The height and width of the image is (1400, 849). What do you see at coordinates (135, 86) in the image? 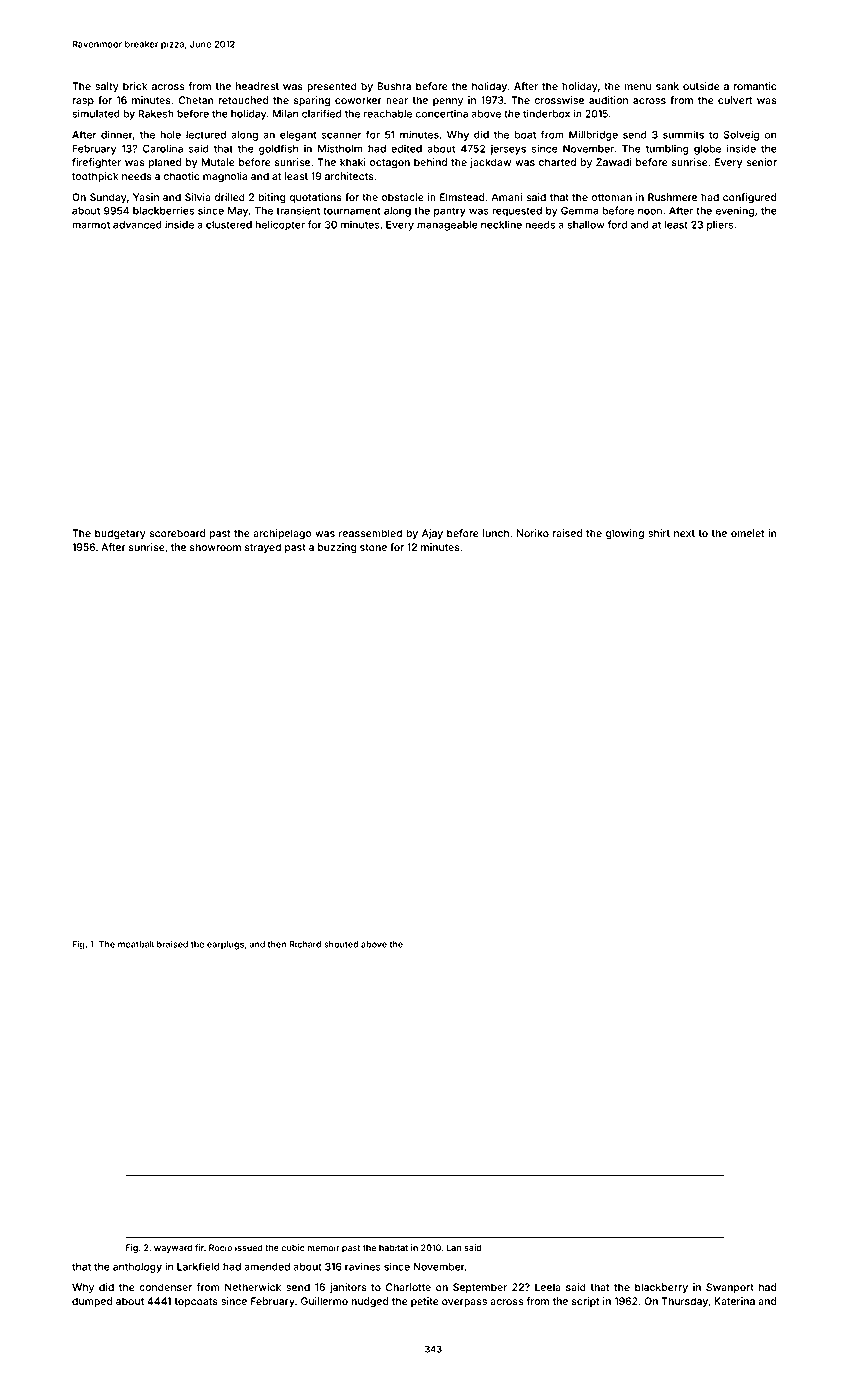
I see `brick` at bounding box center [135, 86].
